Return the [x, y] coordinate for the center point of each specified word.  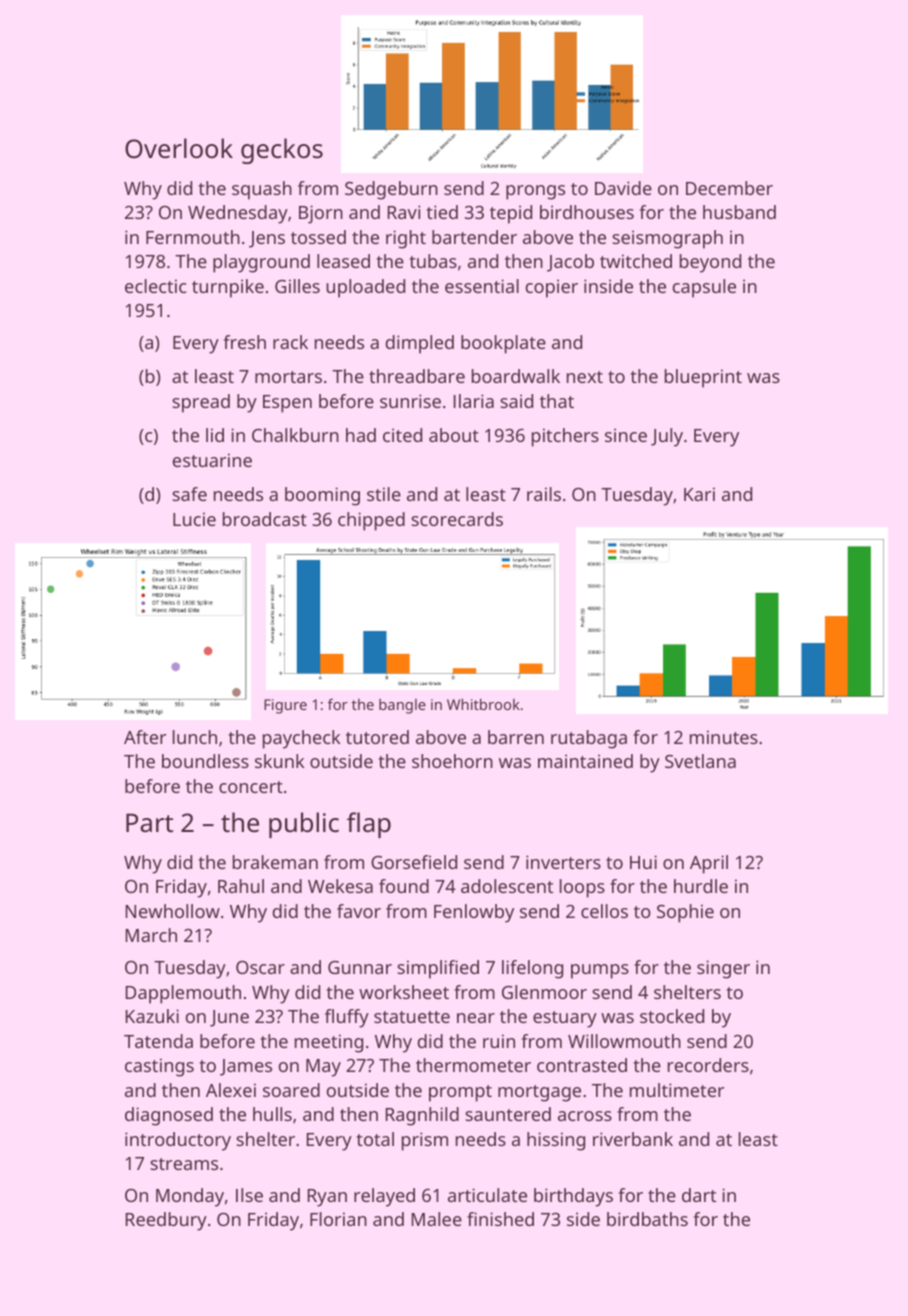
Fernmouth [193, 237]
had [361, 435]
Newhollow [173, 911]
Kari [699, 494]
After [145, 737]
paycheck [301, 739]
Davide [623, 188]
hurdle [701, 886]
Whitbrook [483, 704]
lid [215, 435]
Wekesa [340, 886]
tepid [511, 214]
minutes [724, 737]
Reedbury [166, 1221]
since [626, 435]
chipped [371, 521]
